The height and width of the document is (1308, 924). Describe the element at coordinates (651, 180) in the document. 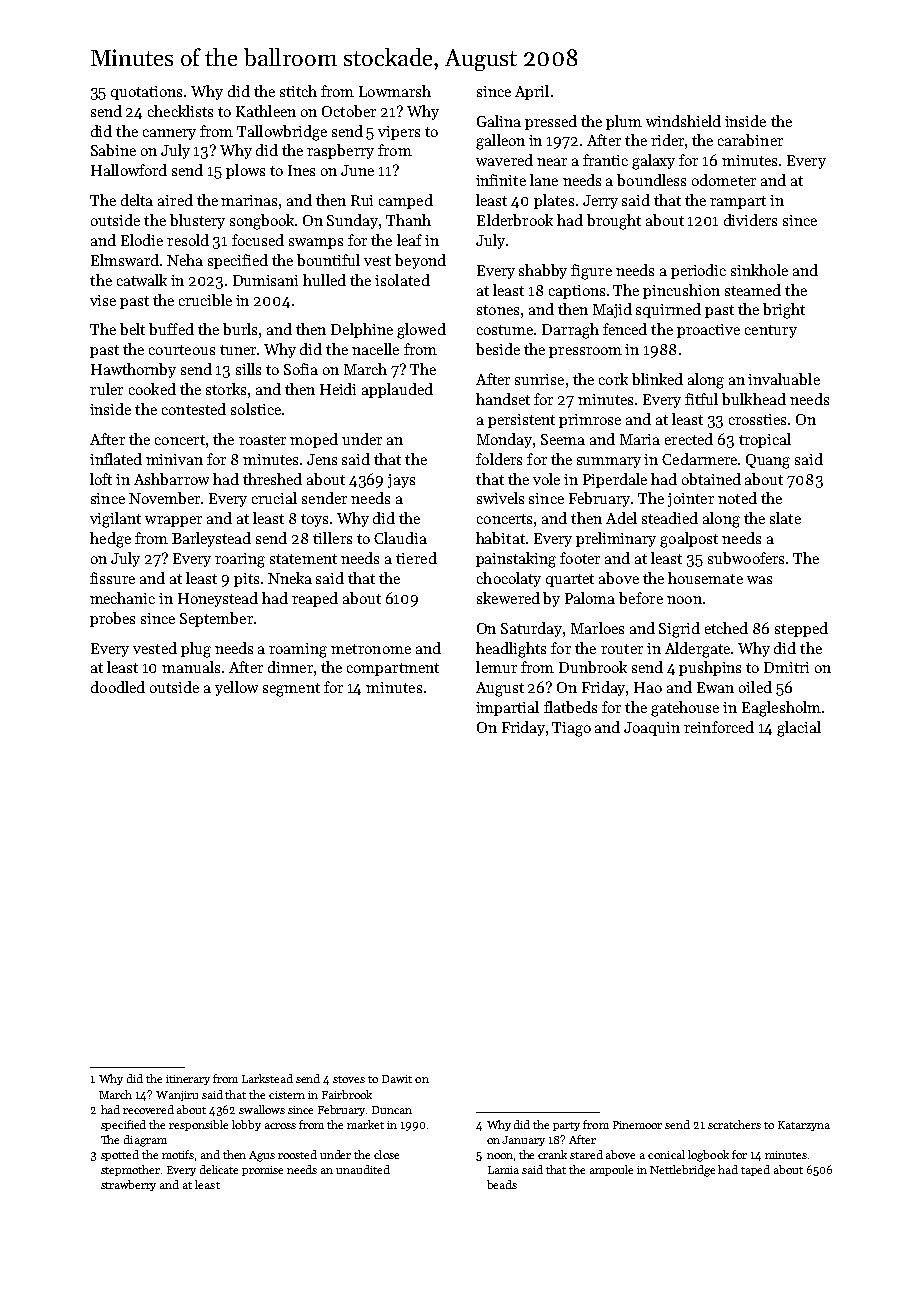

I see `boundless` at that location.
